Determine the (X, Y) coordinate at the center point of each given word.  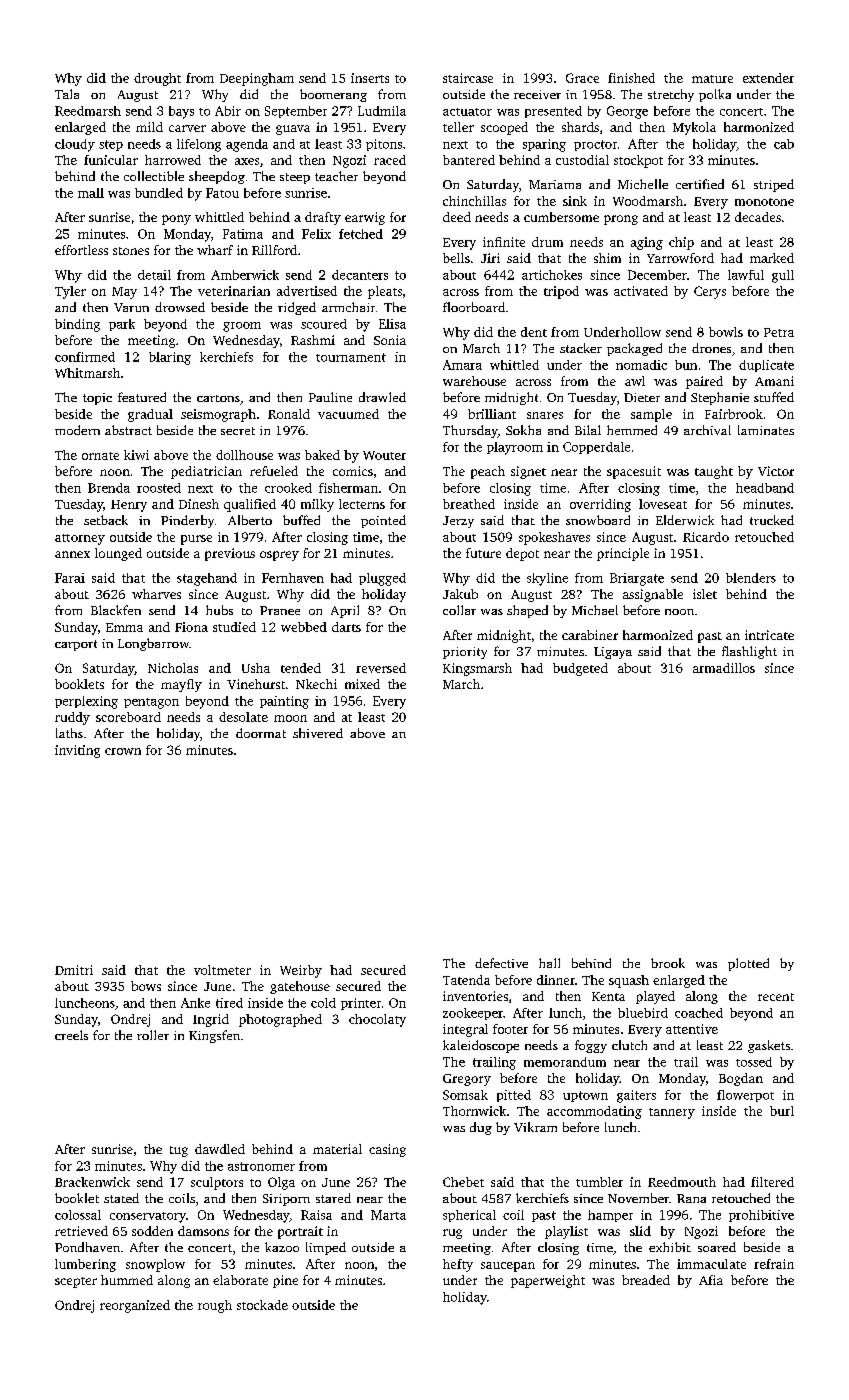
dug (481, 1128)
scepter (76, 1282)
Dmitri (74, 970)
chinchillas (474, 201)
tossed (754, 1062)
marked (772, 258)
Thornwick (474, 1111)
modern (77, 430)
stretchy (671, 95)
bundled (159, 193)
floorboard (474, 307)
